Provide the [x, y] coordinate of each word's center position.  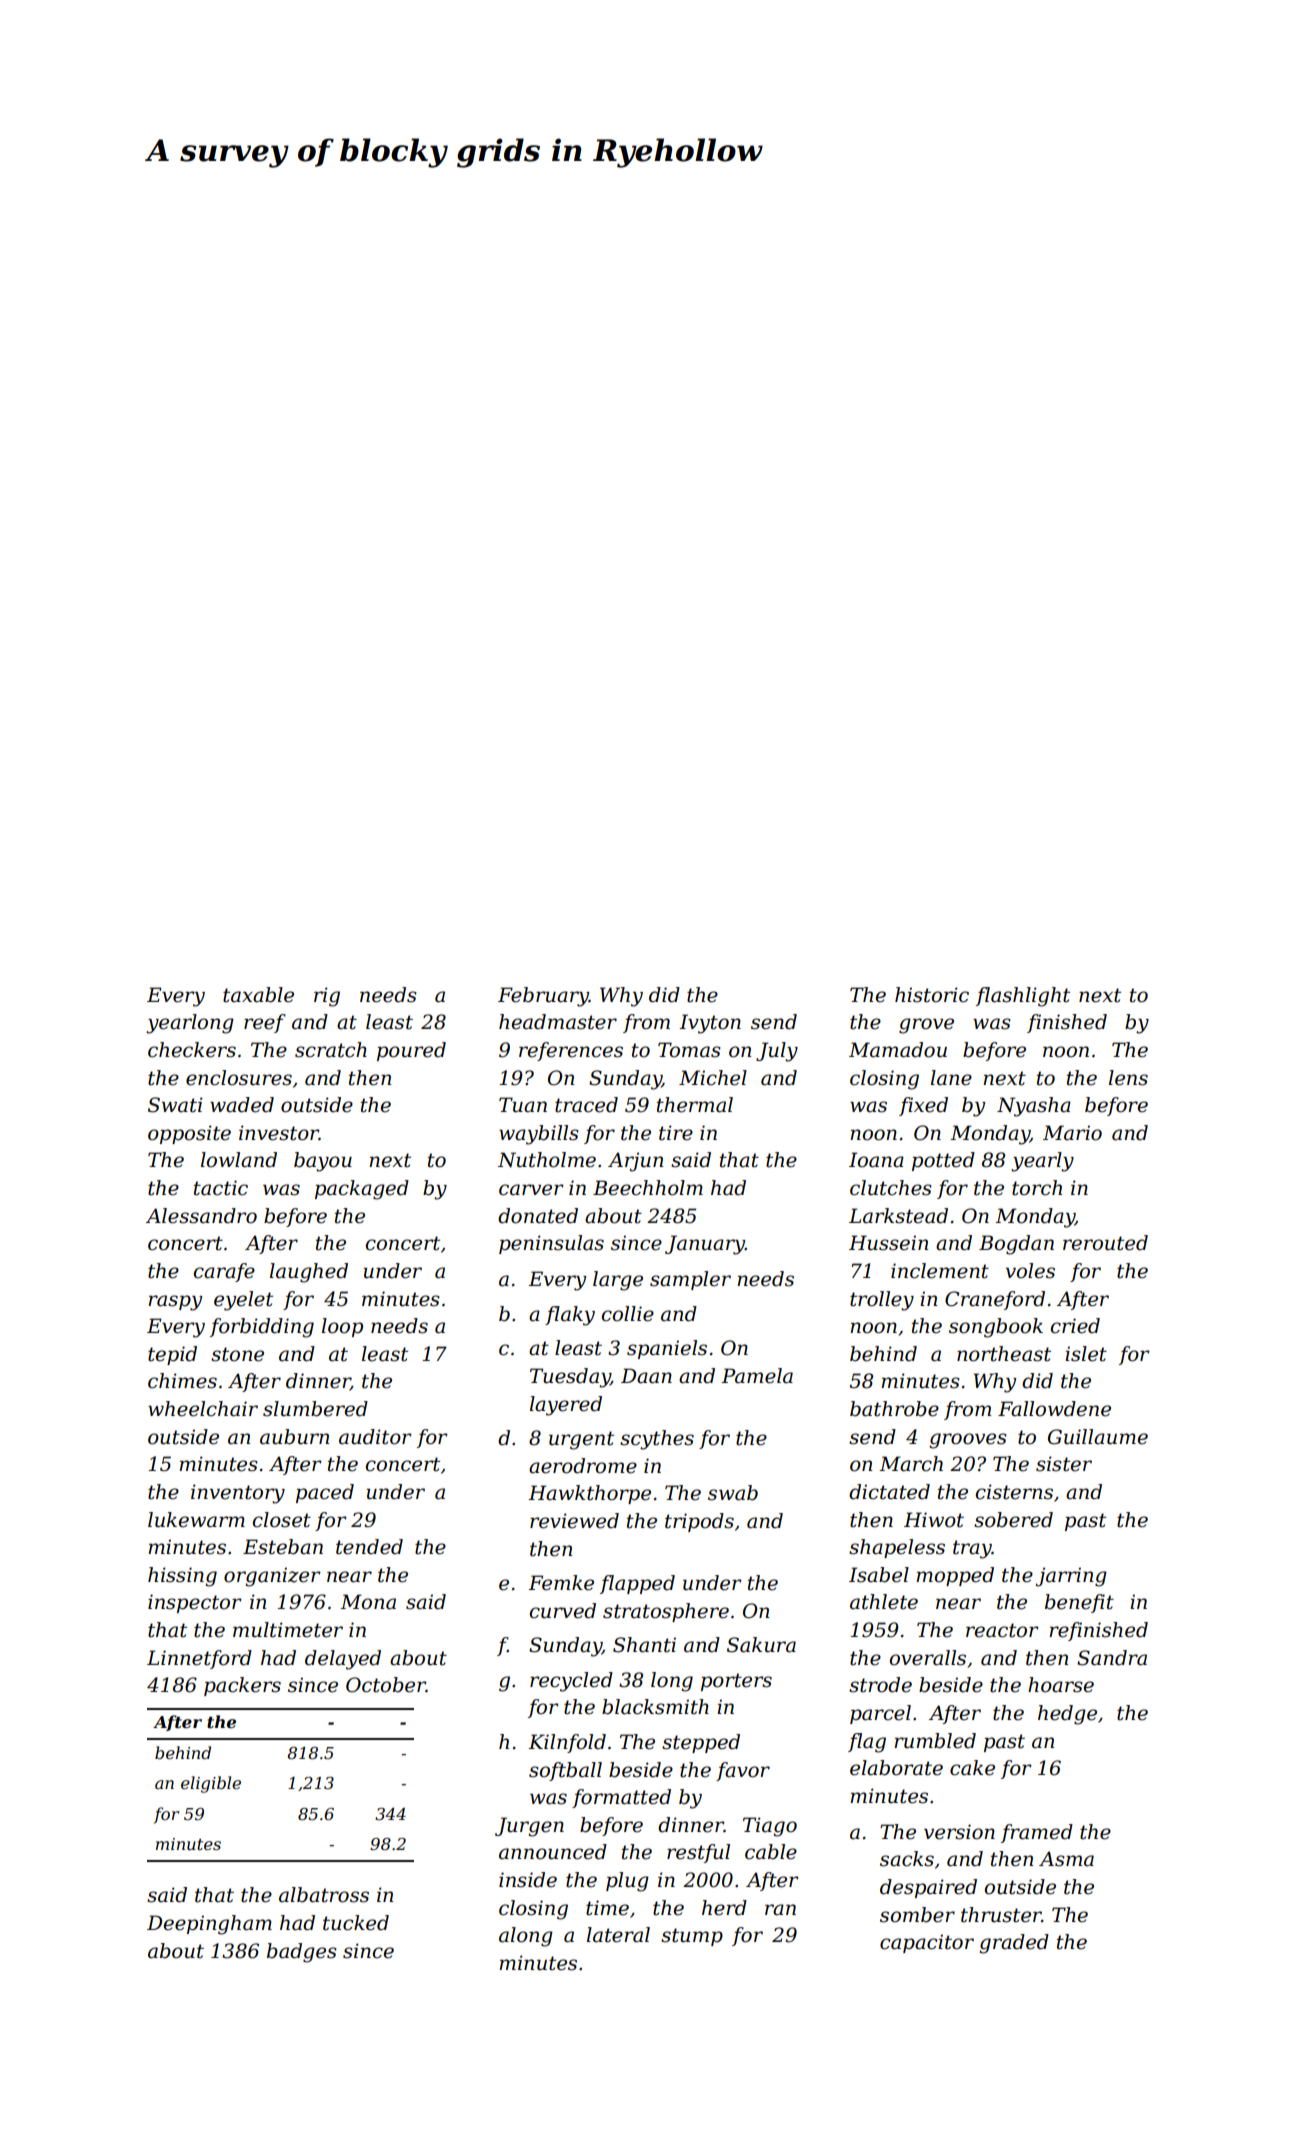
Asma [1066, 1859]
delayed [343, 1660]
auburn [294, 1437]
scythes [657, 1440]
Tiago [770, 1827]
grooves [968, 1441]
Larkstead [898, 1216]
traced [586, 1105]
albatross [324, 1895]
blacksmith [655, 1707]
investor [279, 1133]
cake [972, 1768]
